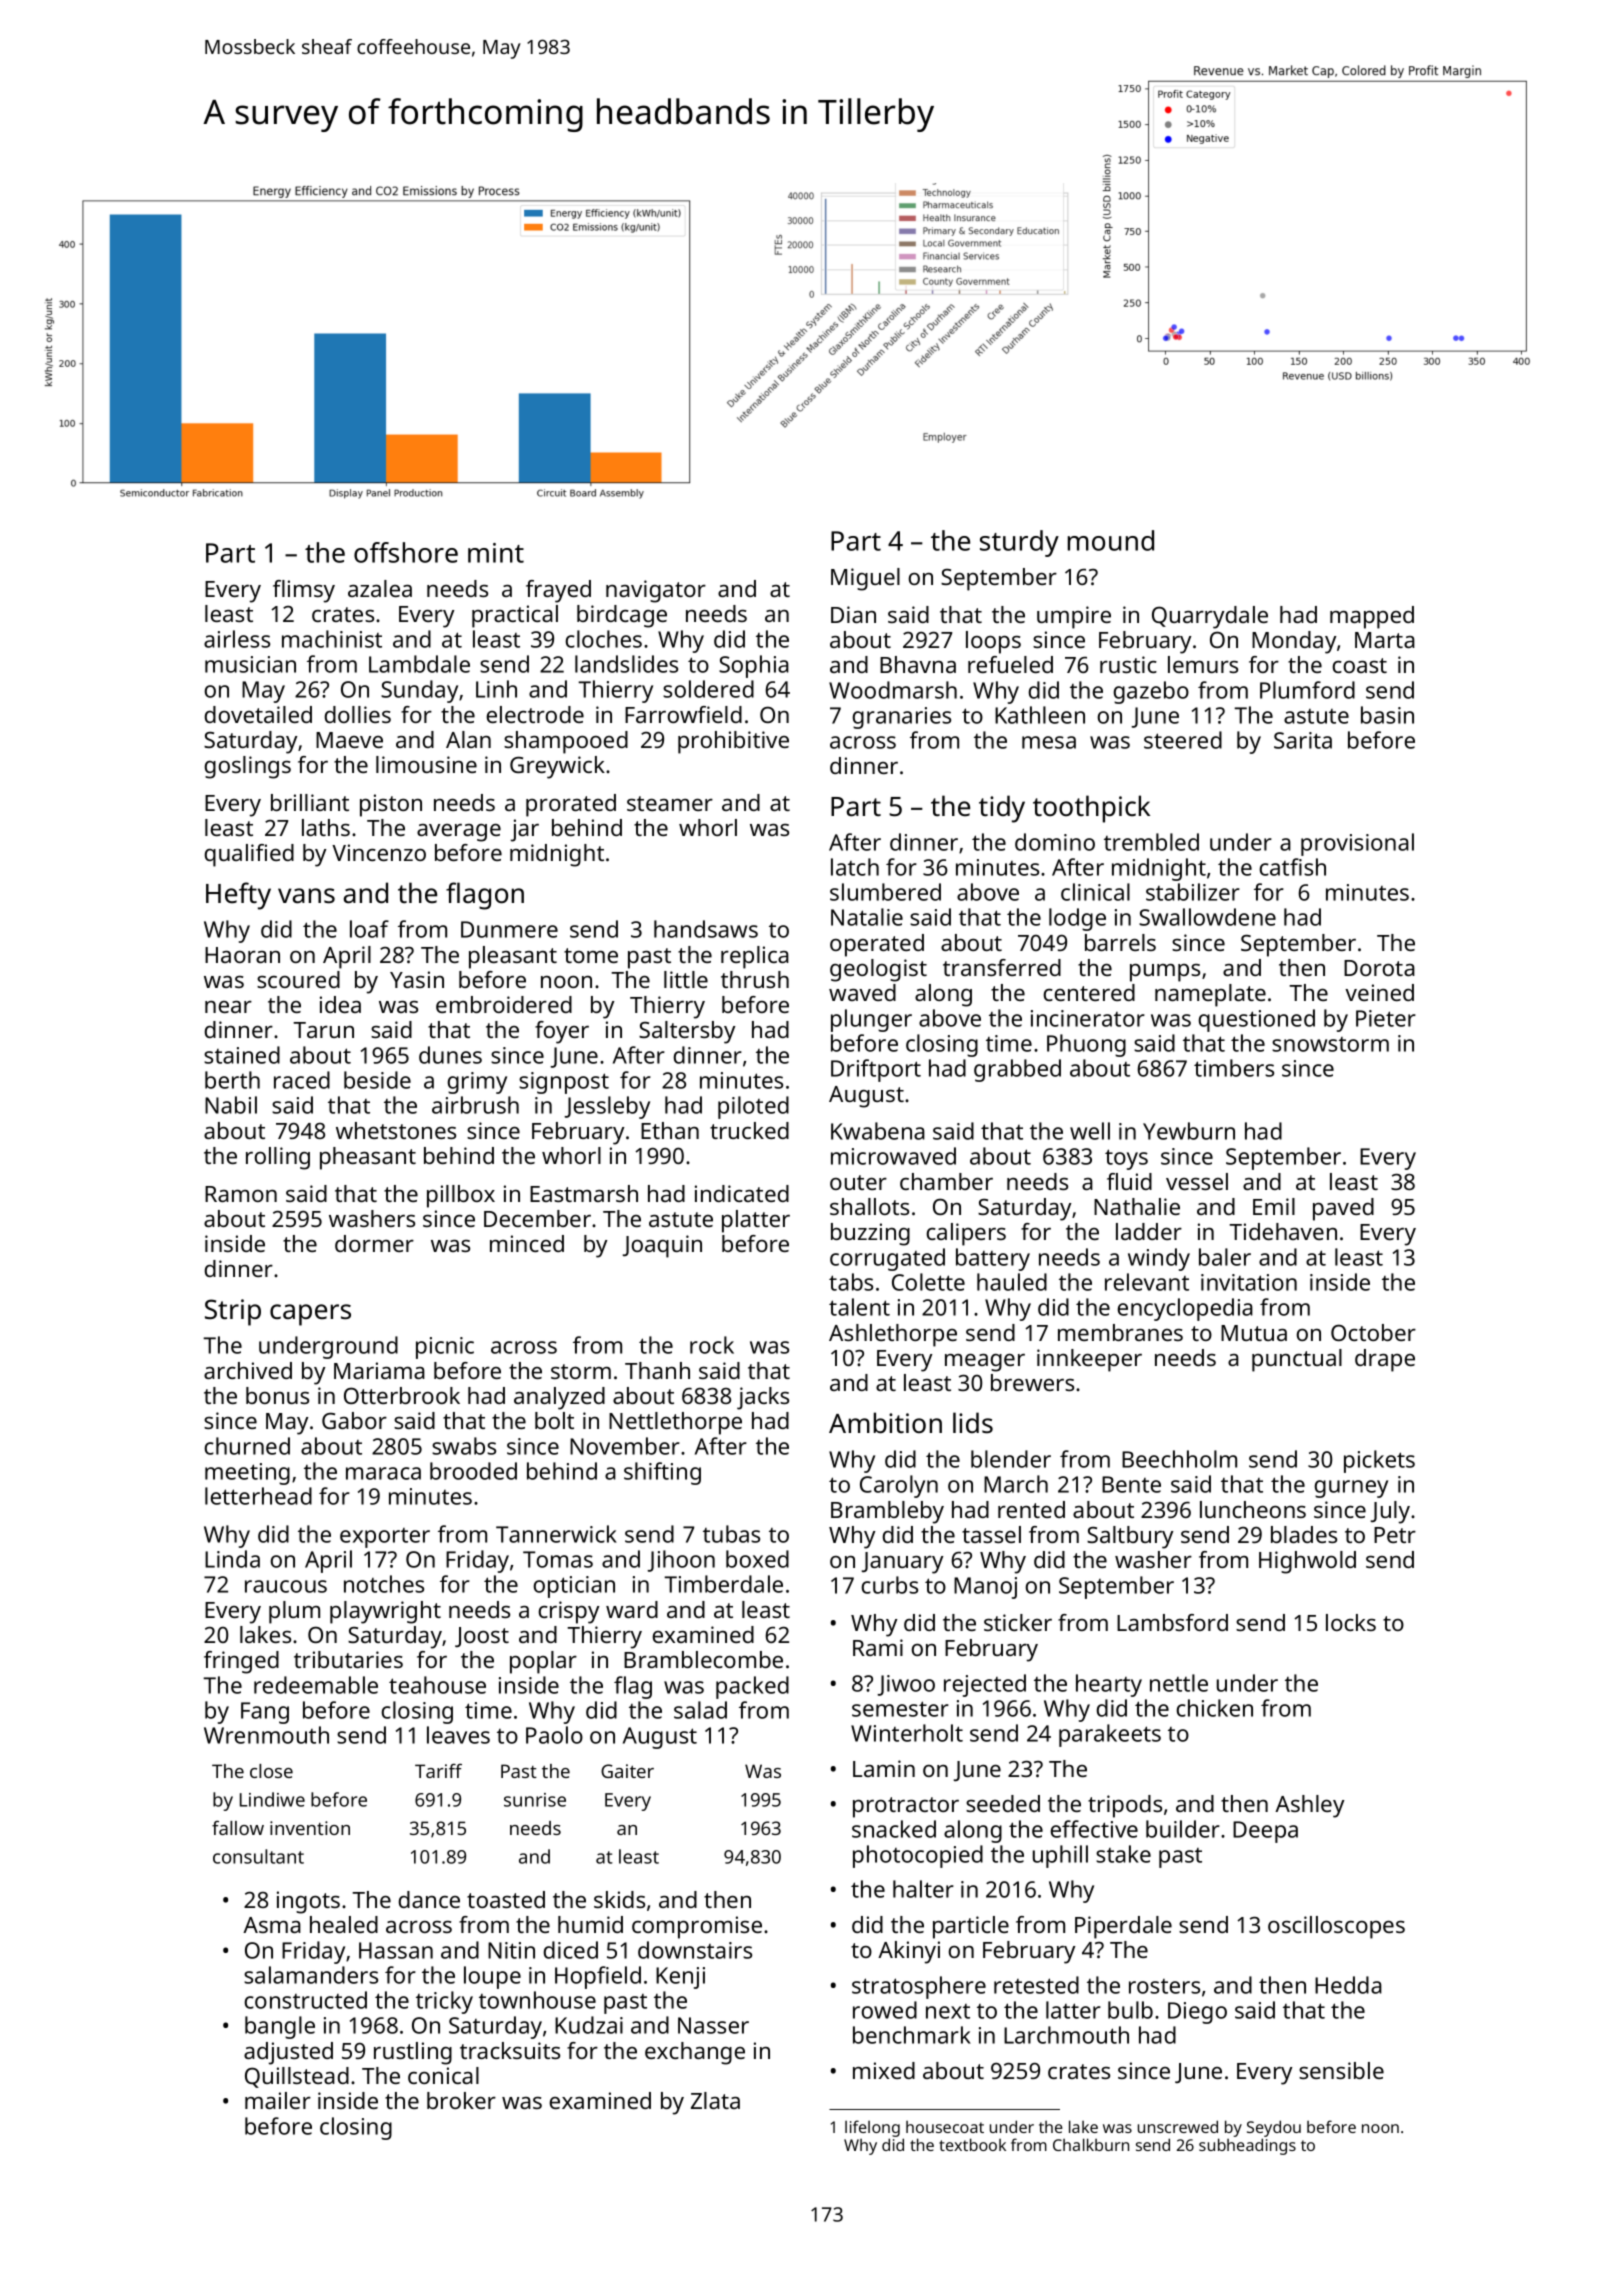  What do you see at coordinates (496, 689) in the screenshot?
I see `Linh` at bounding box center [496, 689].
